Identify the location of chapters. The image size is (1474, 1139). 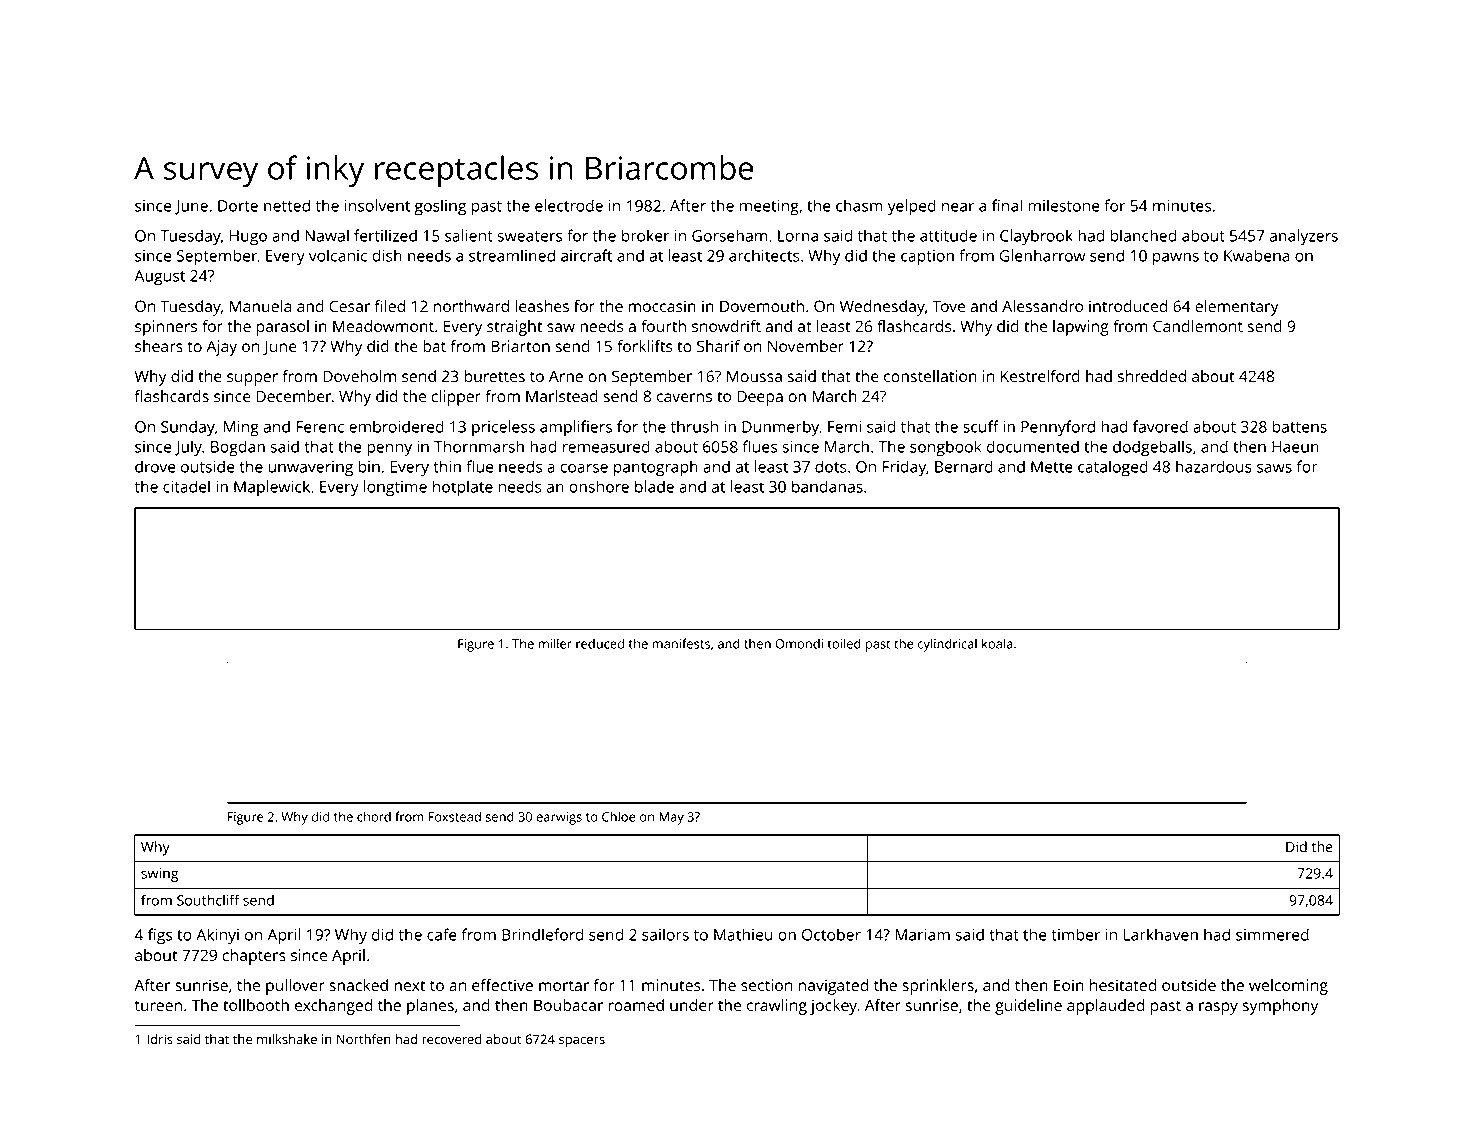
(254, 957).
